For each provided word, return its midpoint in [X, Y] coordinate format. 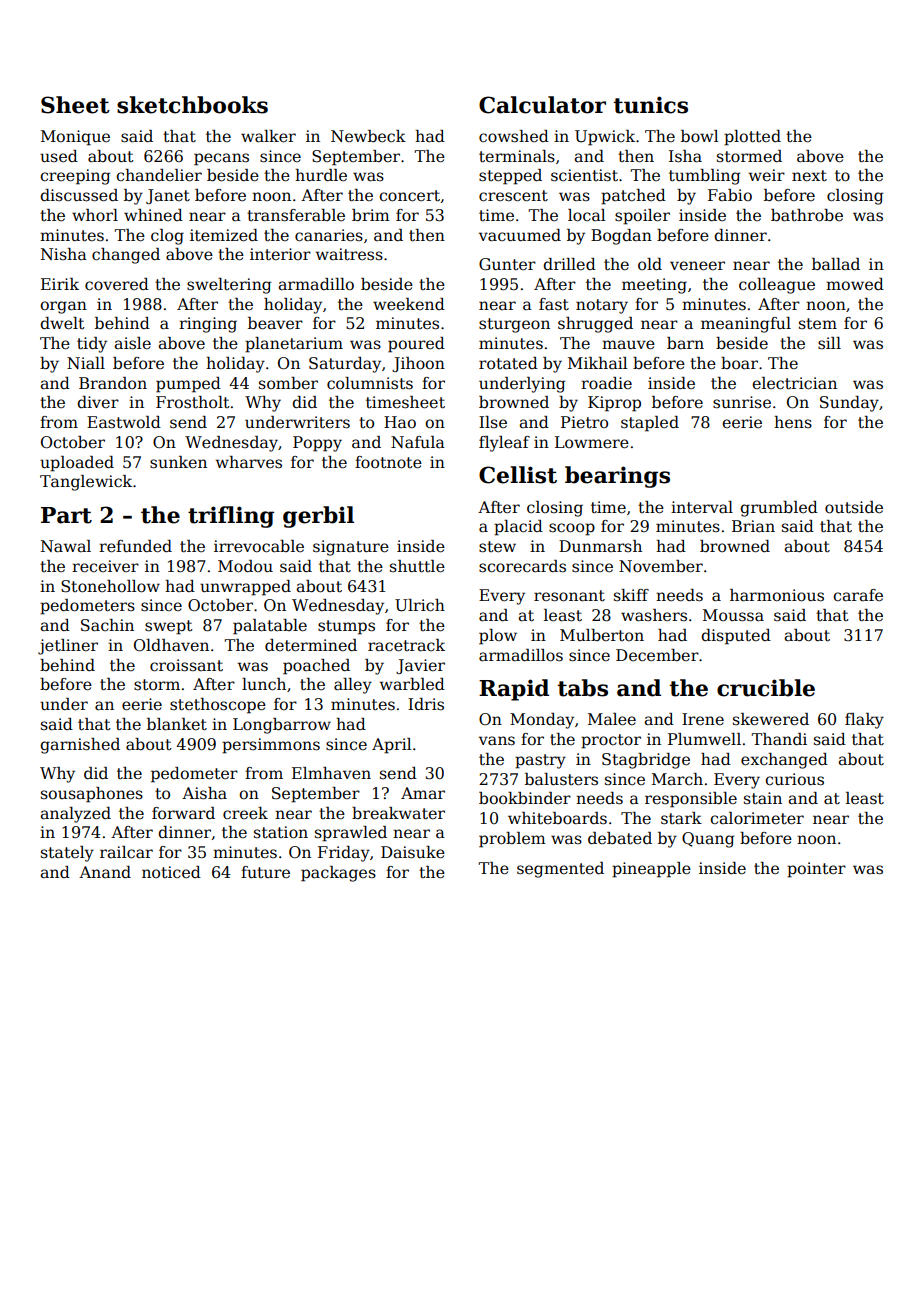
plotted [752, 138]
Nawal [66, 546]
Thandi [779, 739]
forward [183, 813]
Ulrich [420, 605]
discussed [79, 195]
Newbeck [368, 136]
